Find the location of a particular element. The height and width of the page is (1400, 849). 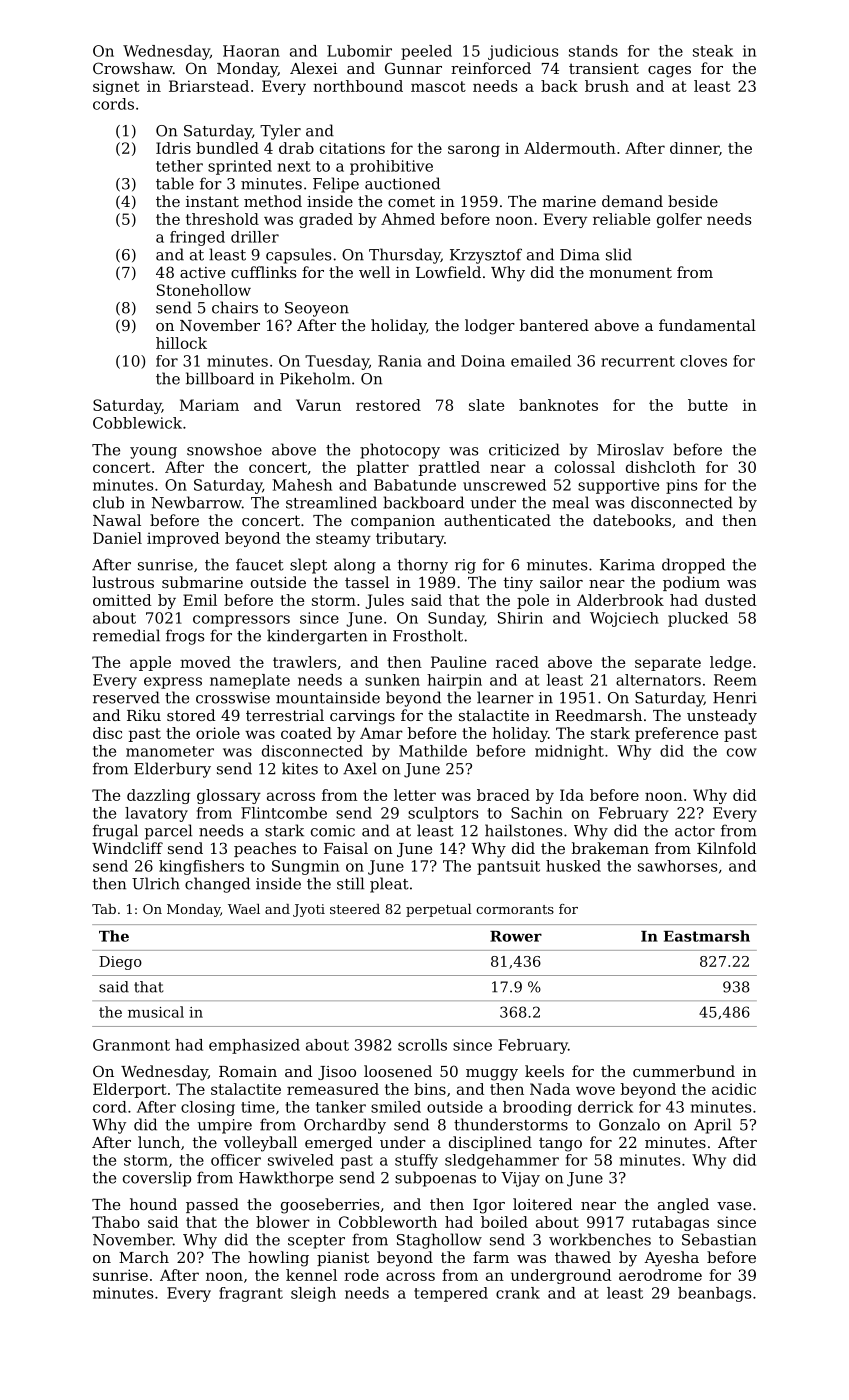

steak is located at coordinates (713, 51).
